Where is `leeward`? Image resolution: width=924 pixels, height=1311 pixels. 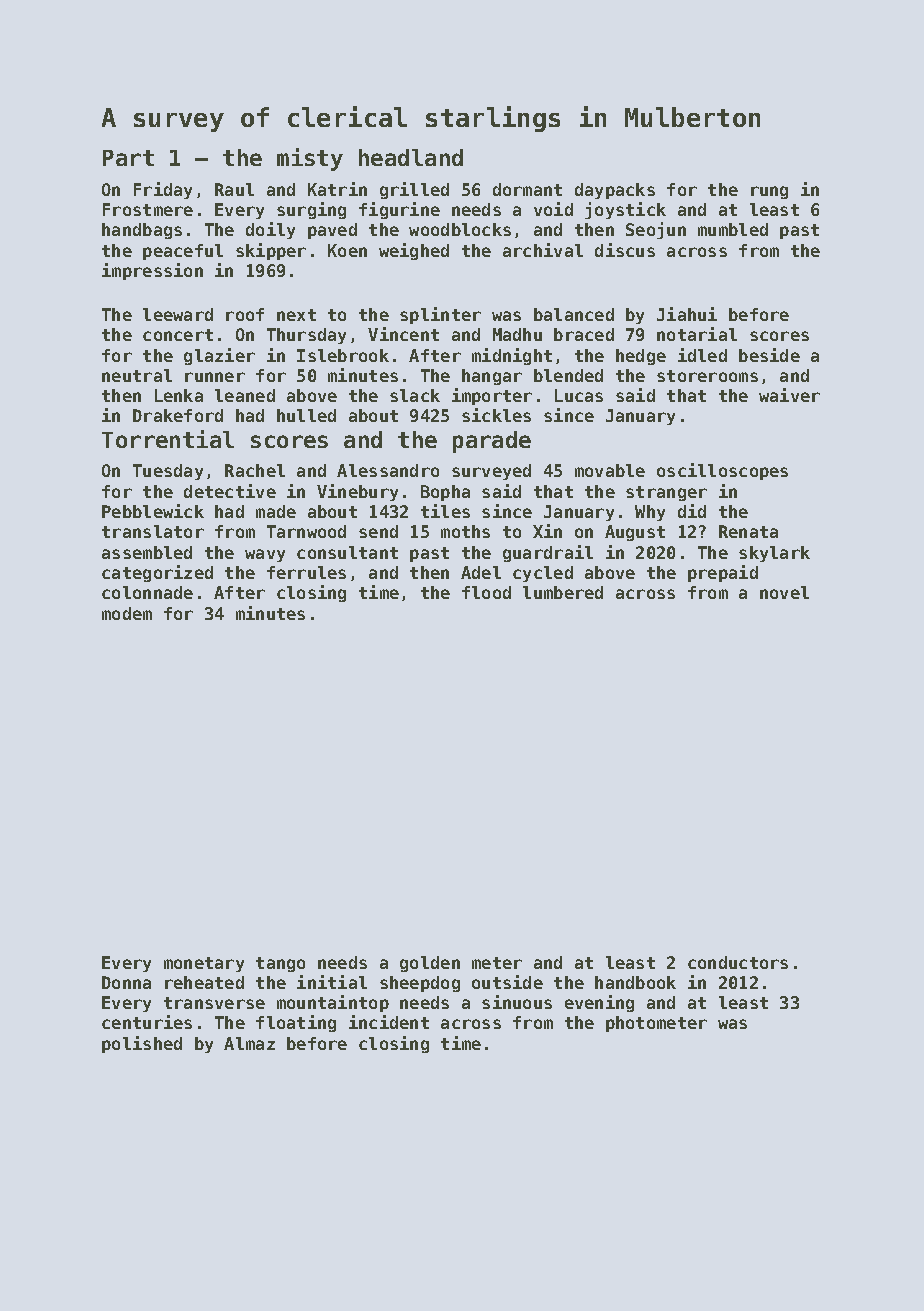
leeward is located at coordinates (178, 314).
